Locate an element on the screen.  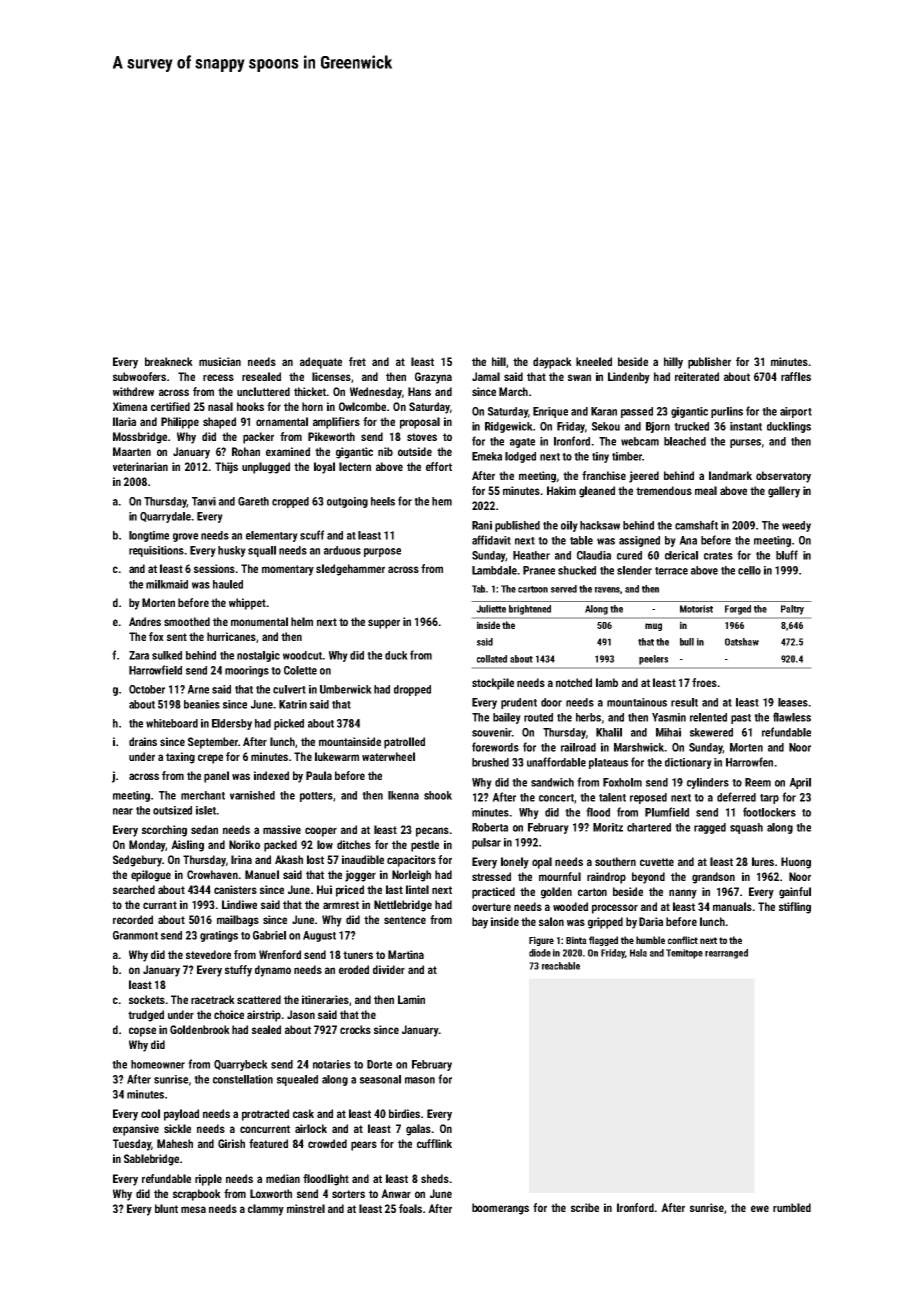
collated is located at coordinates (492, 659).
